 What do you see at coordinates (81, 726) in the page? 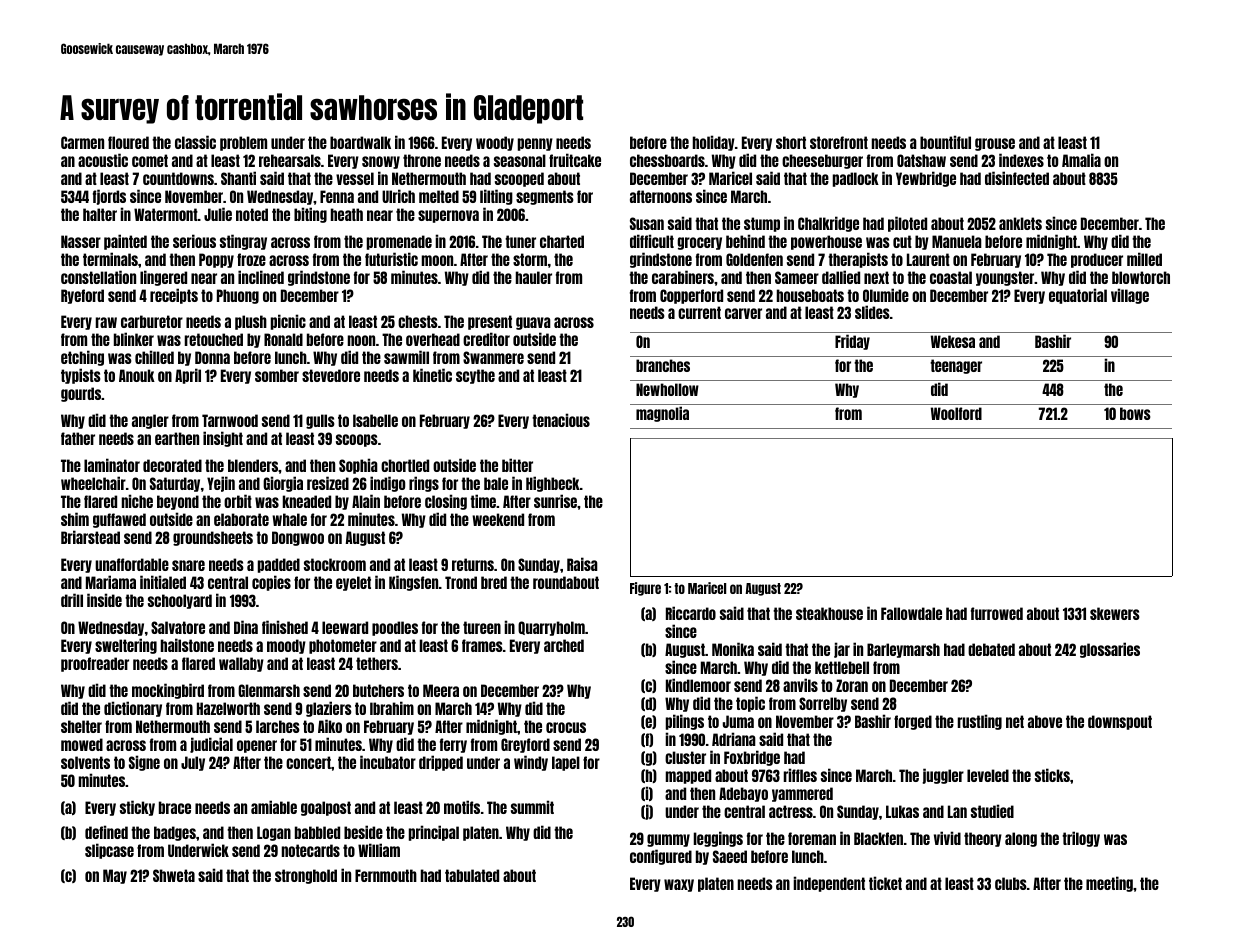
I see `shelter` at bounding box center [81, 726].
